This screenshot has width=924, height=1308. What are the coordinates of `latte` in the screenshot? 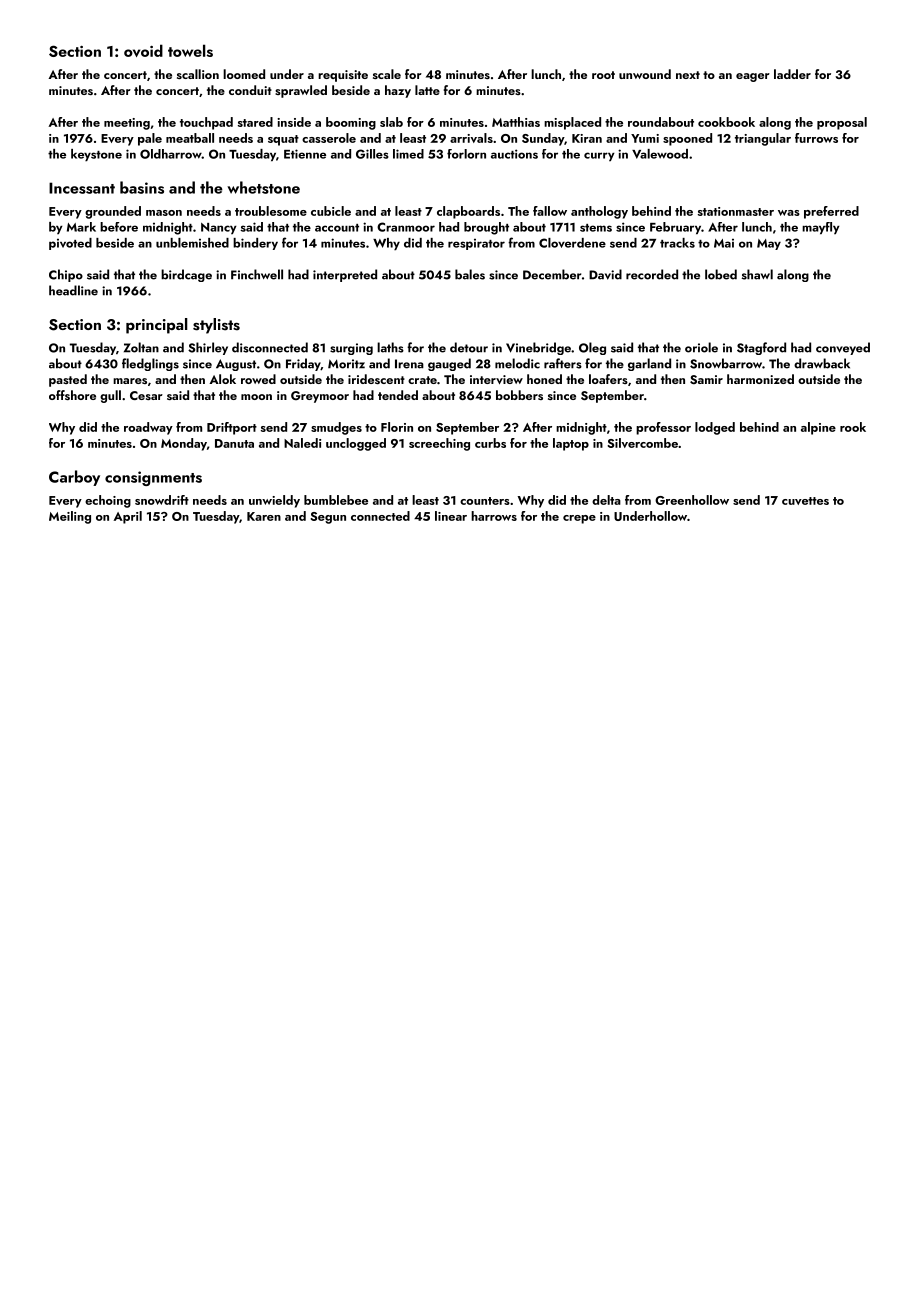 It's located at (427, 90).
